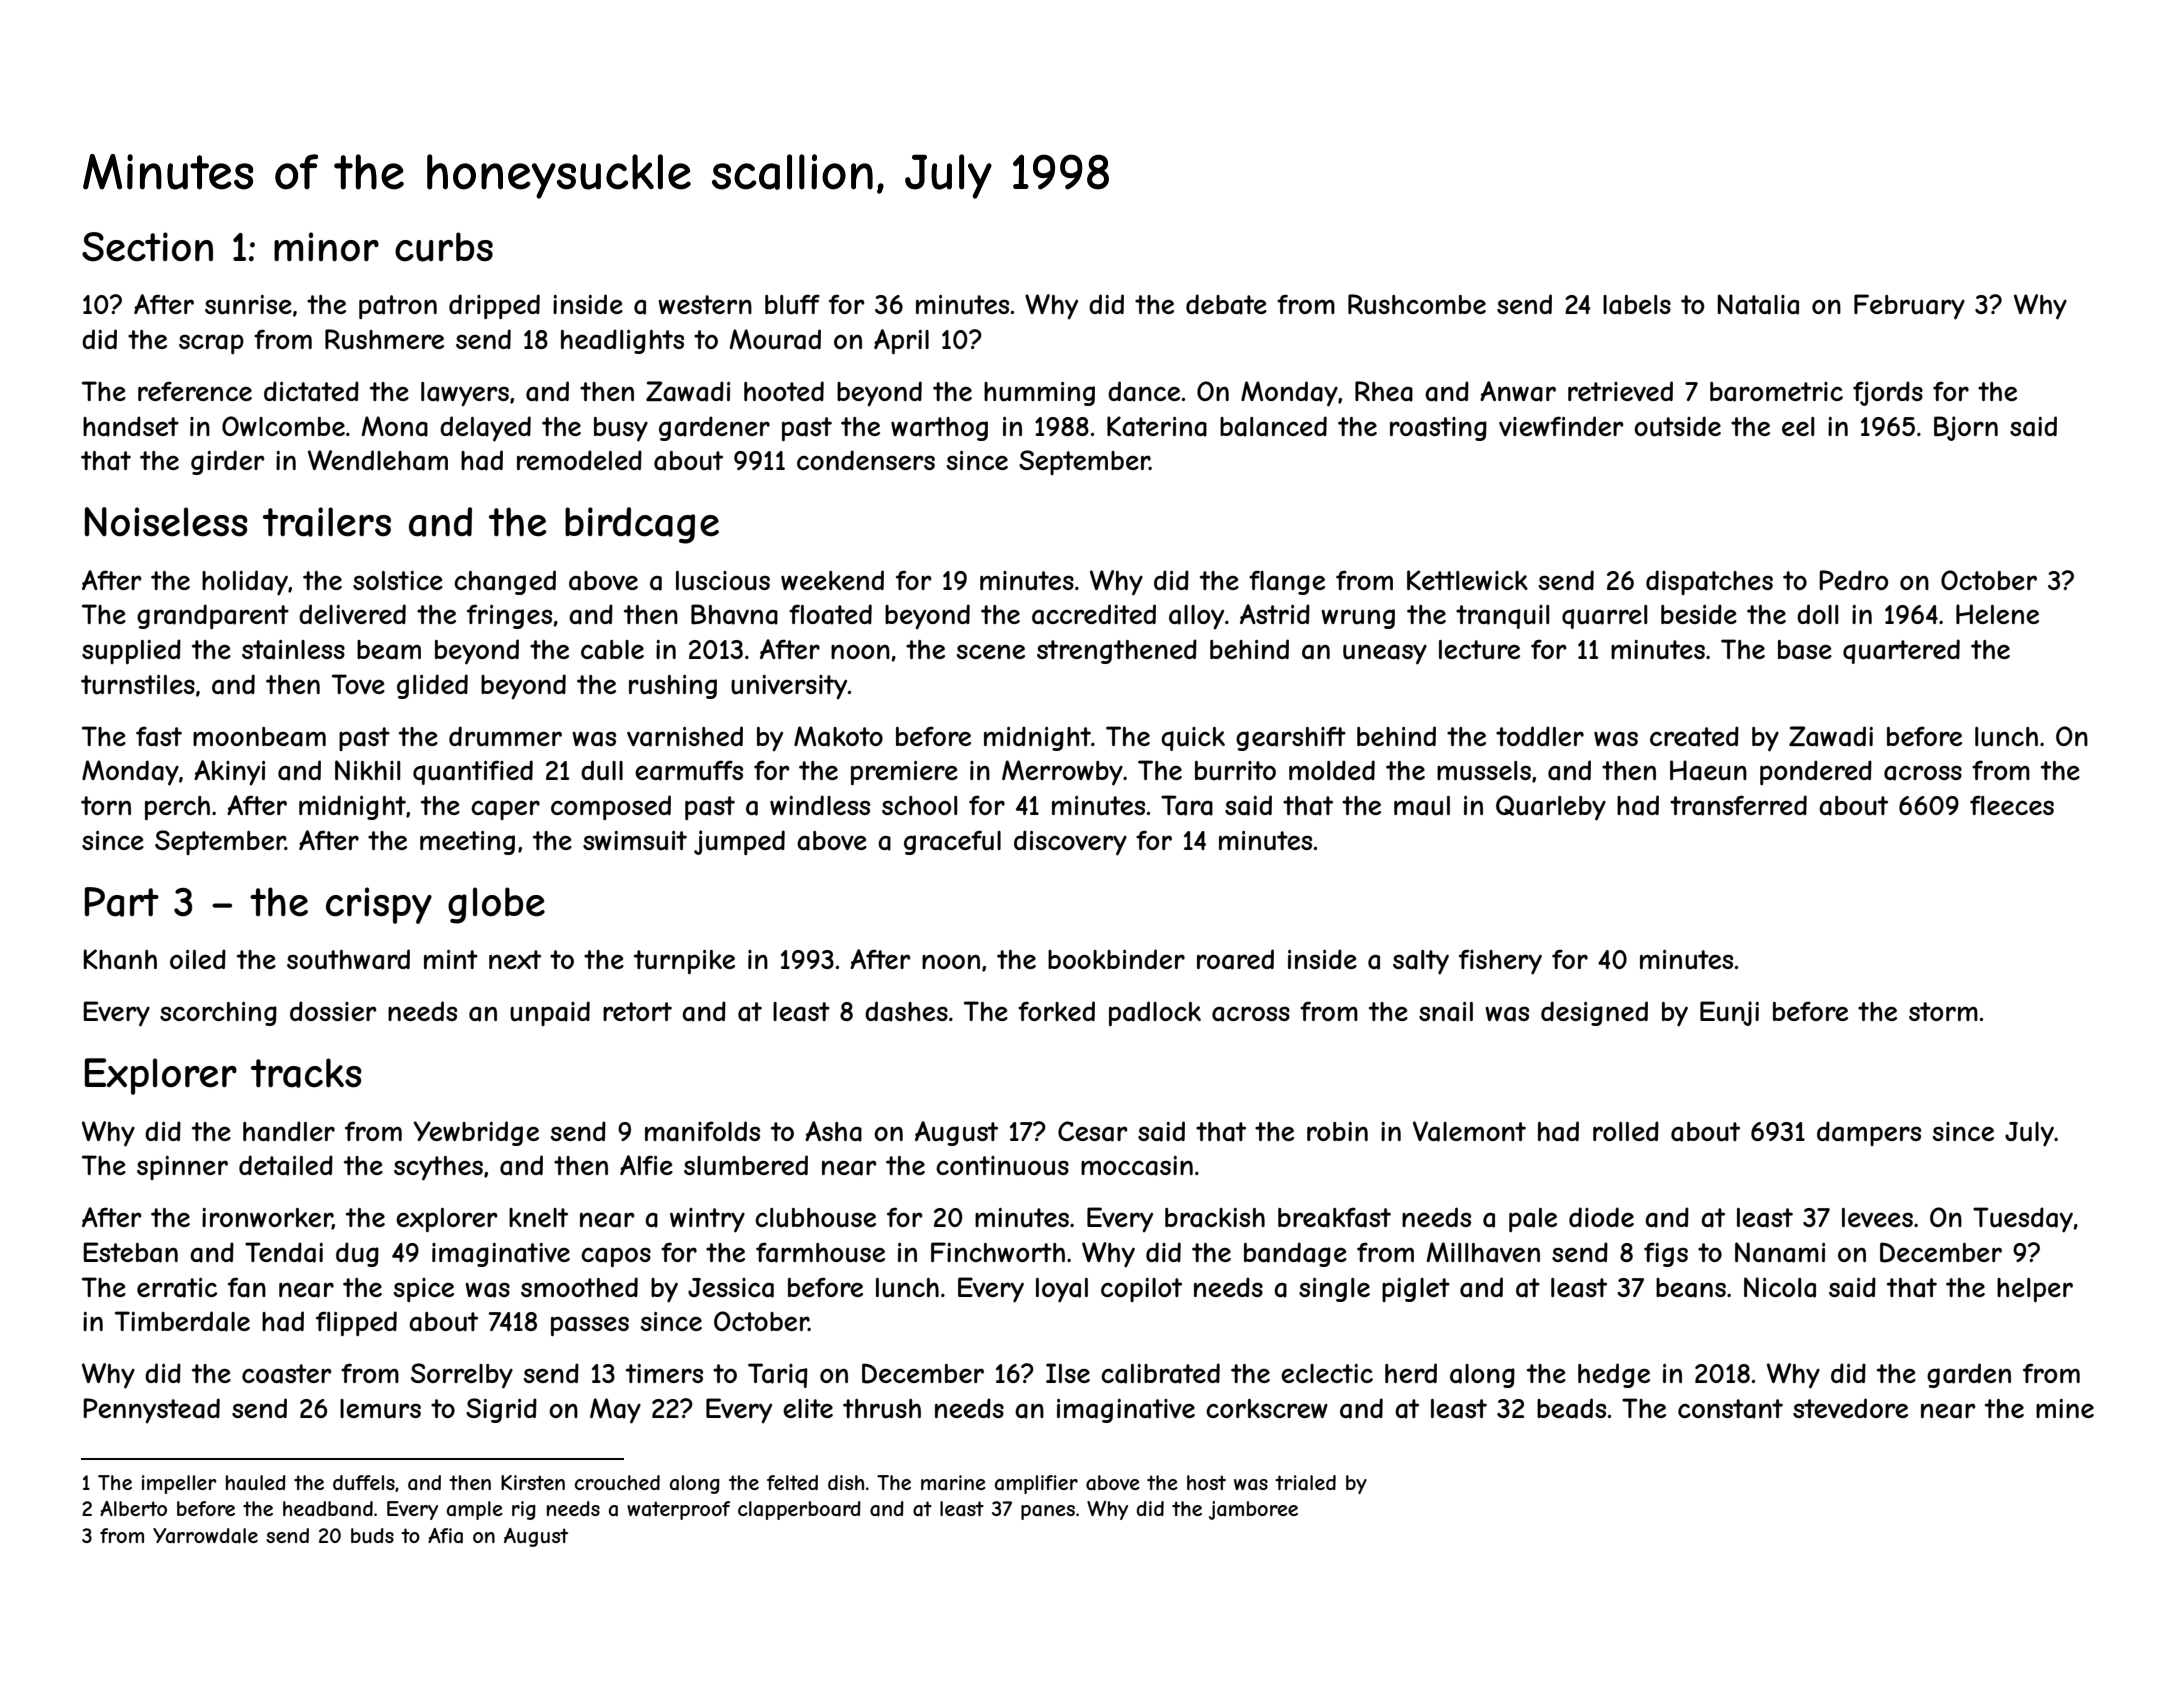 This page has height=1683, width=2178. Describe the element at coordinates (1854, 580) in the page. I see `Pedro` at that location.
